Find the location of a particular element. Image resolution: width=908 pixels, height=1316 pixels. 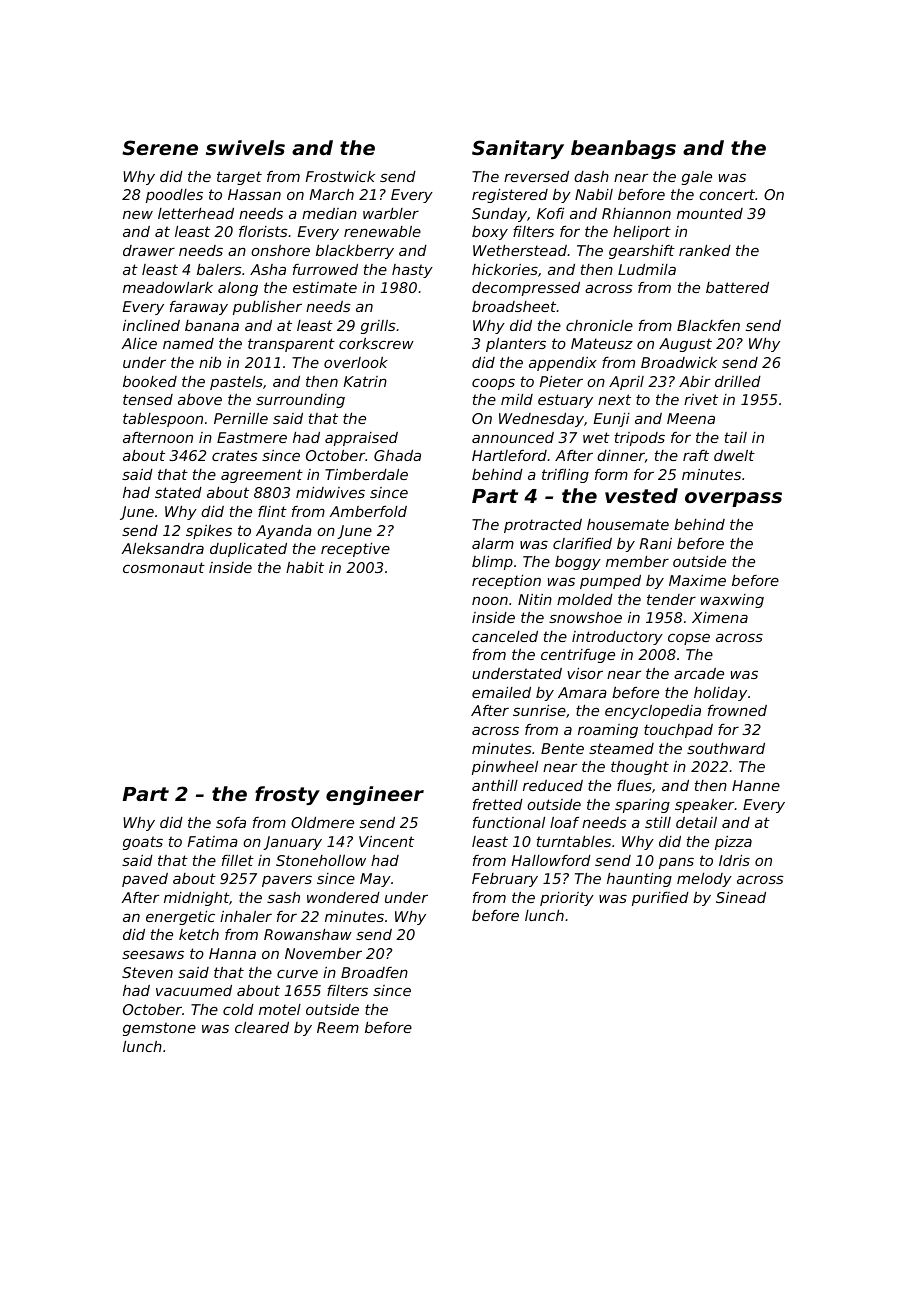

habit is located at coordinates (305, 567).
